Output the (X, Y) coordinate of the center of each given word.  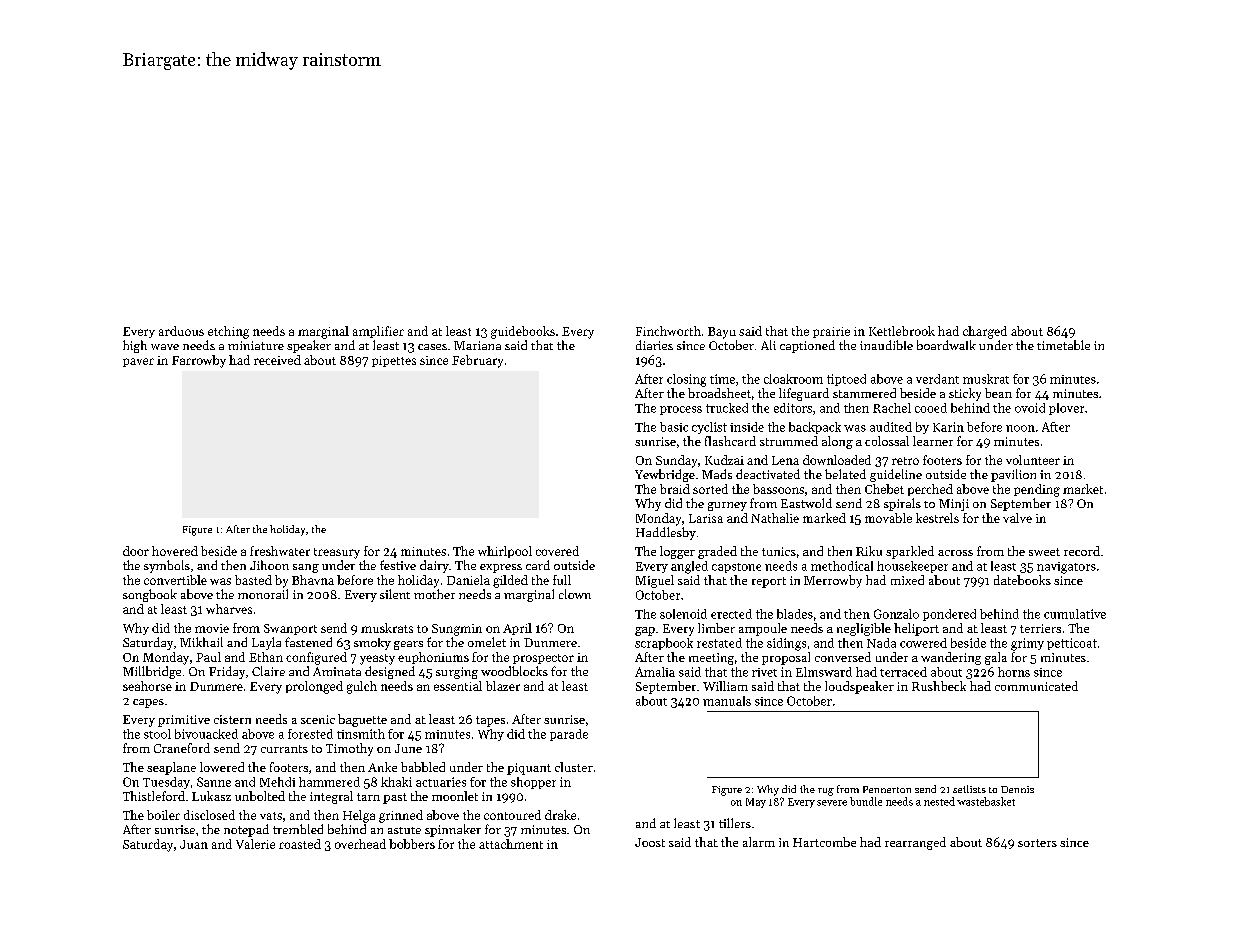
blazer (503, 686)
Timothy (349, 749)
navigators (1066, 568)
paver (138, 362)
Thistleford (154, 796)
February (477, 361)
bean (998, 393)
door (136, 551)
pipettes (394, 361)
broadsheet (719, 393)
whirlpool (505, 552)
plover (1066, 409)
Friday (227, 672)
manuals (727, 701)
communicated (1036, 686)
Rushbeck (939, 686)
